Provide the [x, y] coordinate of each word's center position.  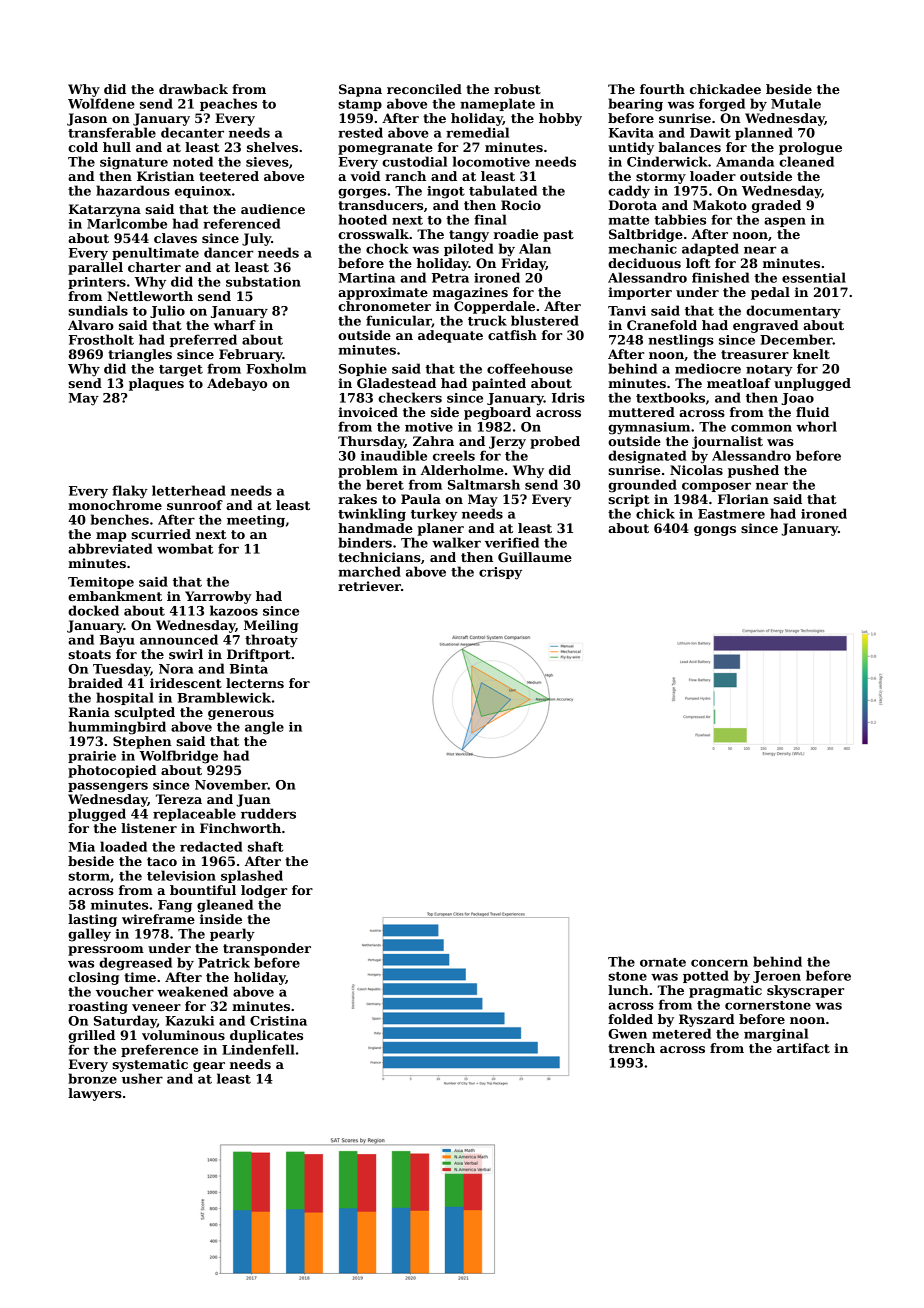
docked [93, 610]
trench [631, 1048]
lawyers [95, 1094]
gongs [715, 531]
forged [722, 105]
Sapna [360, 90]
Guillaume [535, 557]
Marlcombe [127, 223]
